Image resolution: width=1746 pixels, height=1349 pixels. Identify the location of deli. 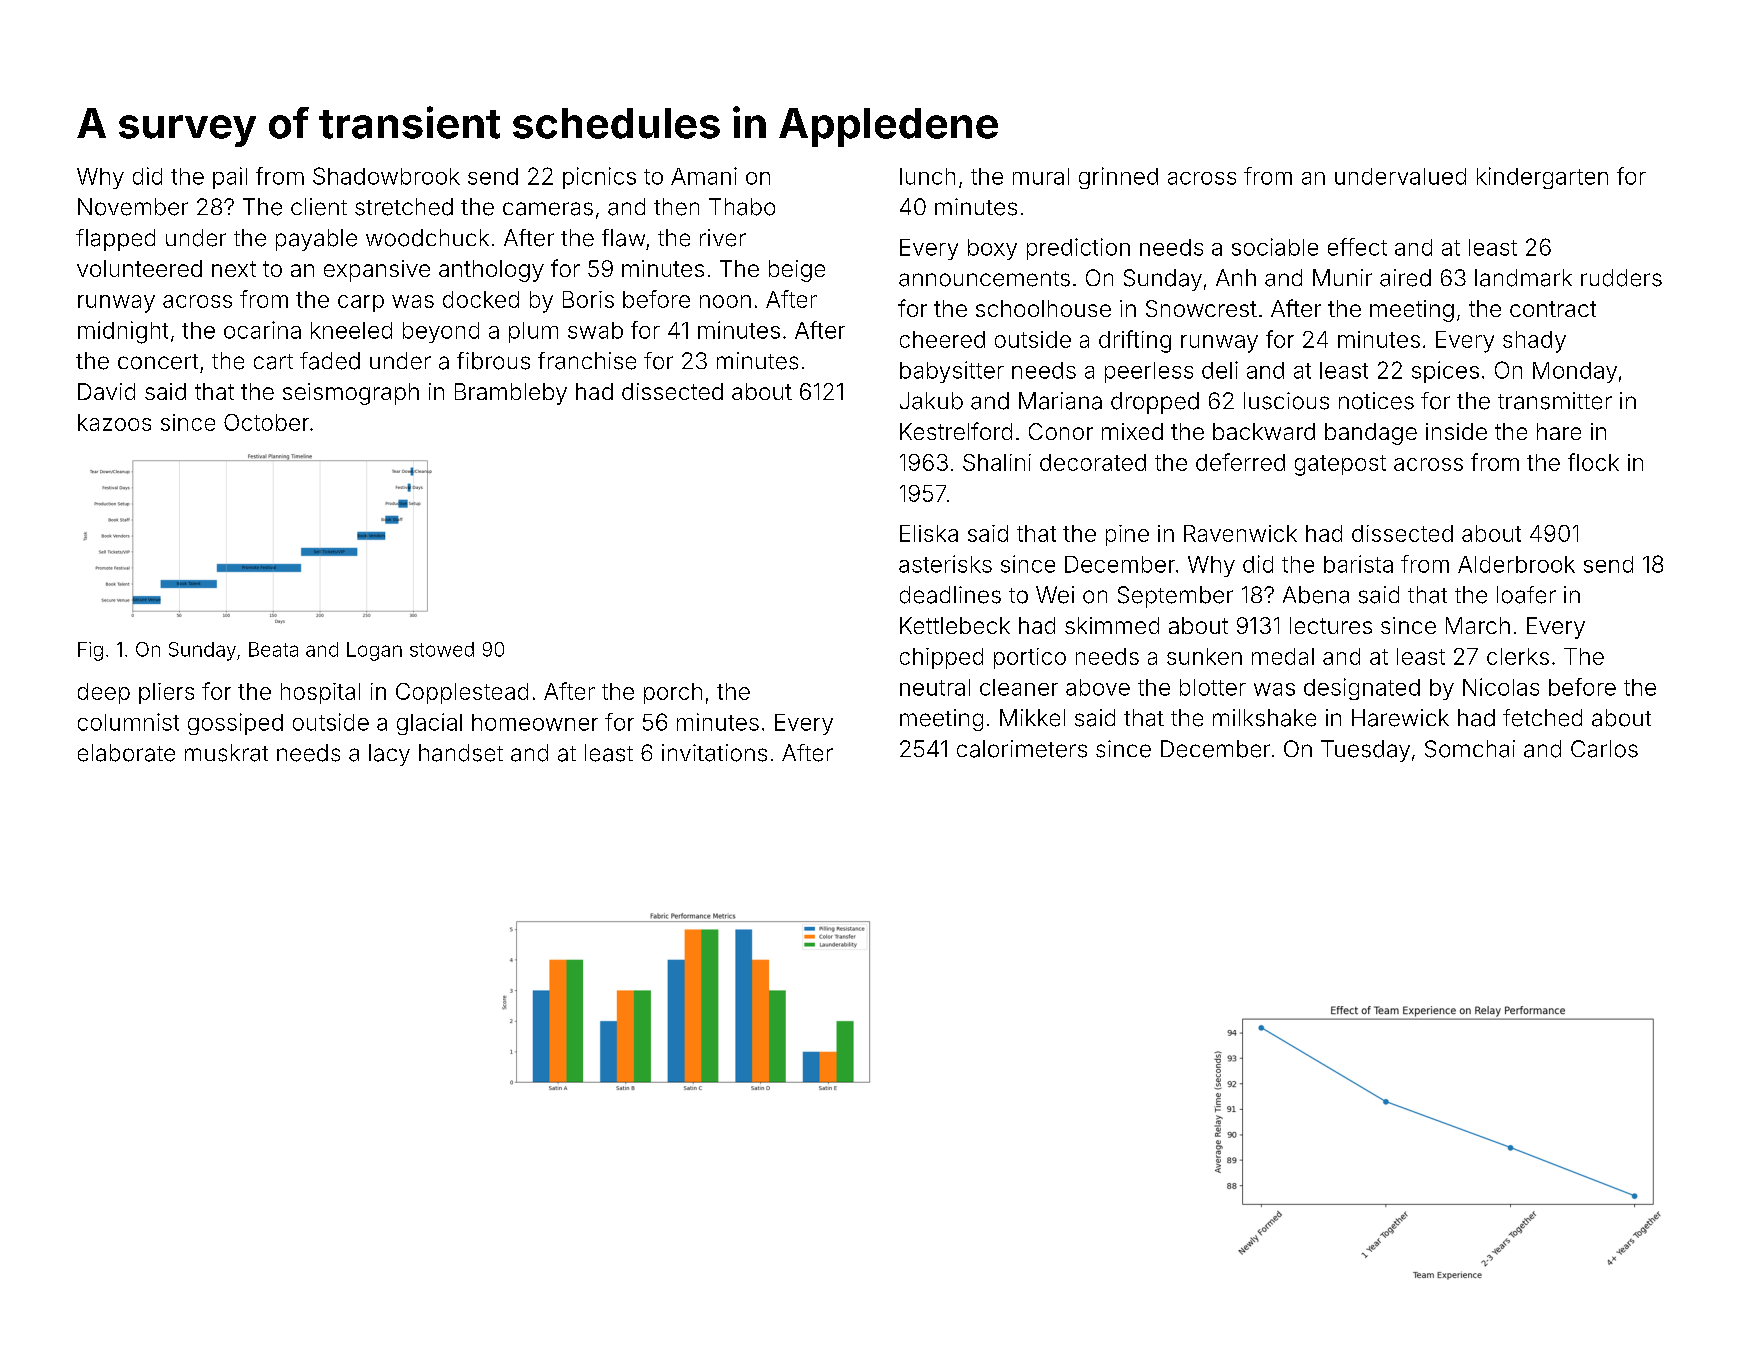
(1220, 370).
